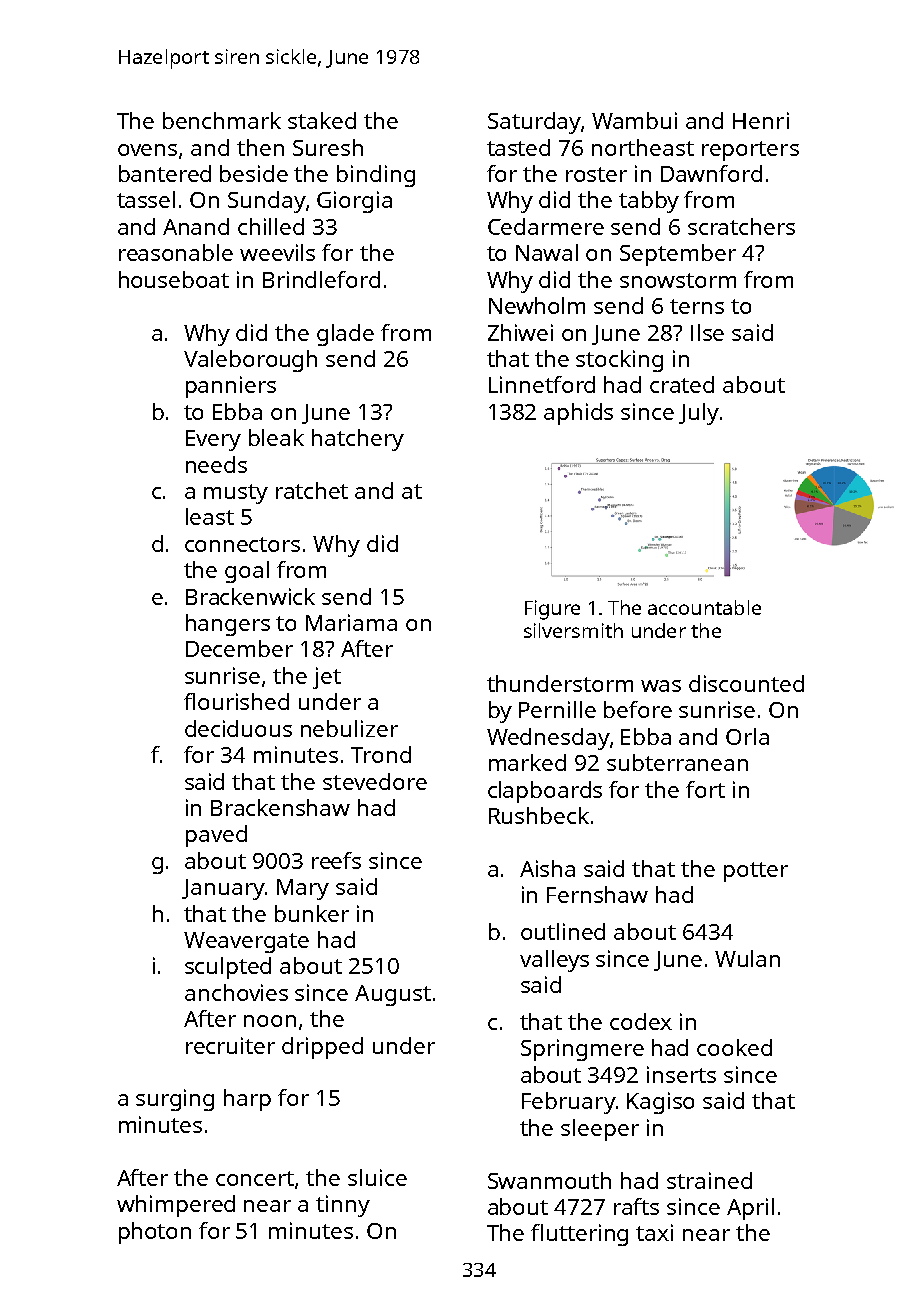  I want to click on marked, so click(527, 762).
